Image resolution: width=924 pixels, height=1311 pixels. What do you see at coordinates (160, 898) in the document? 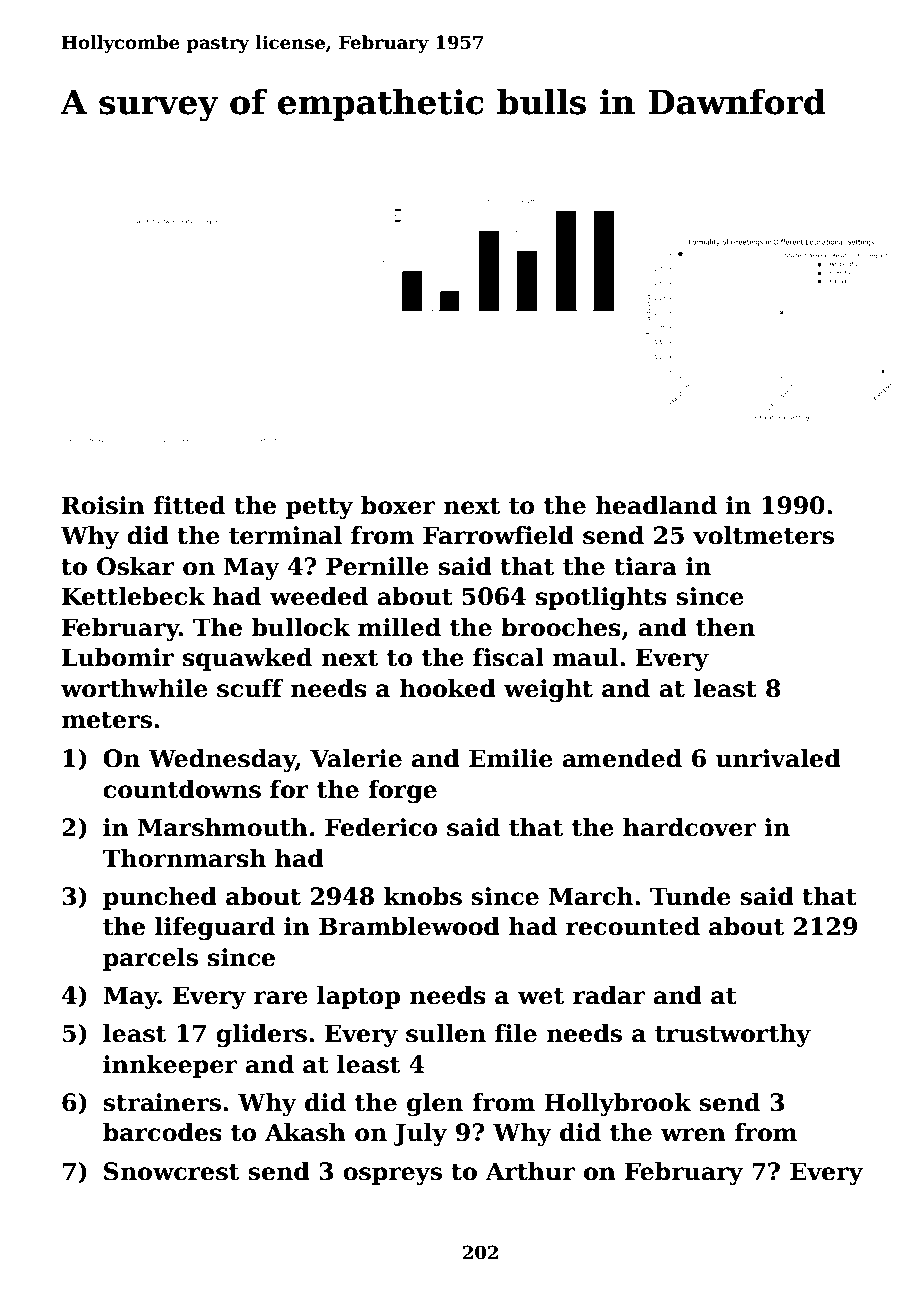
I see `punched` at bounding box center [160, 898].
